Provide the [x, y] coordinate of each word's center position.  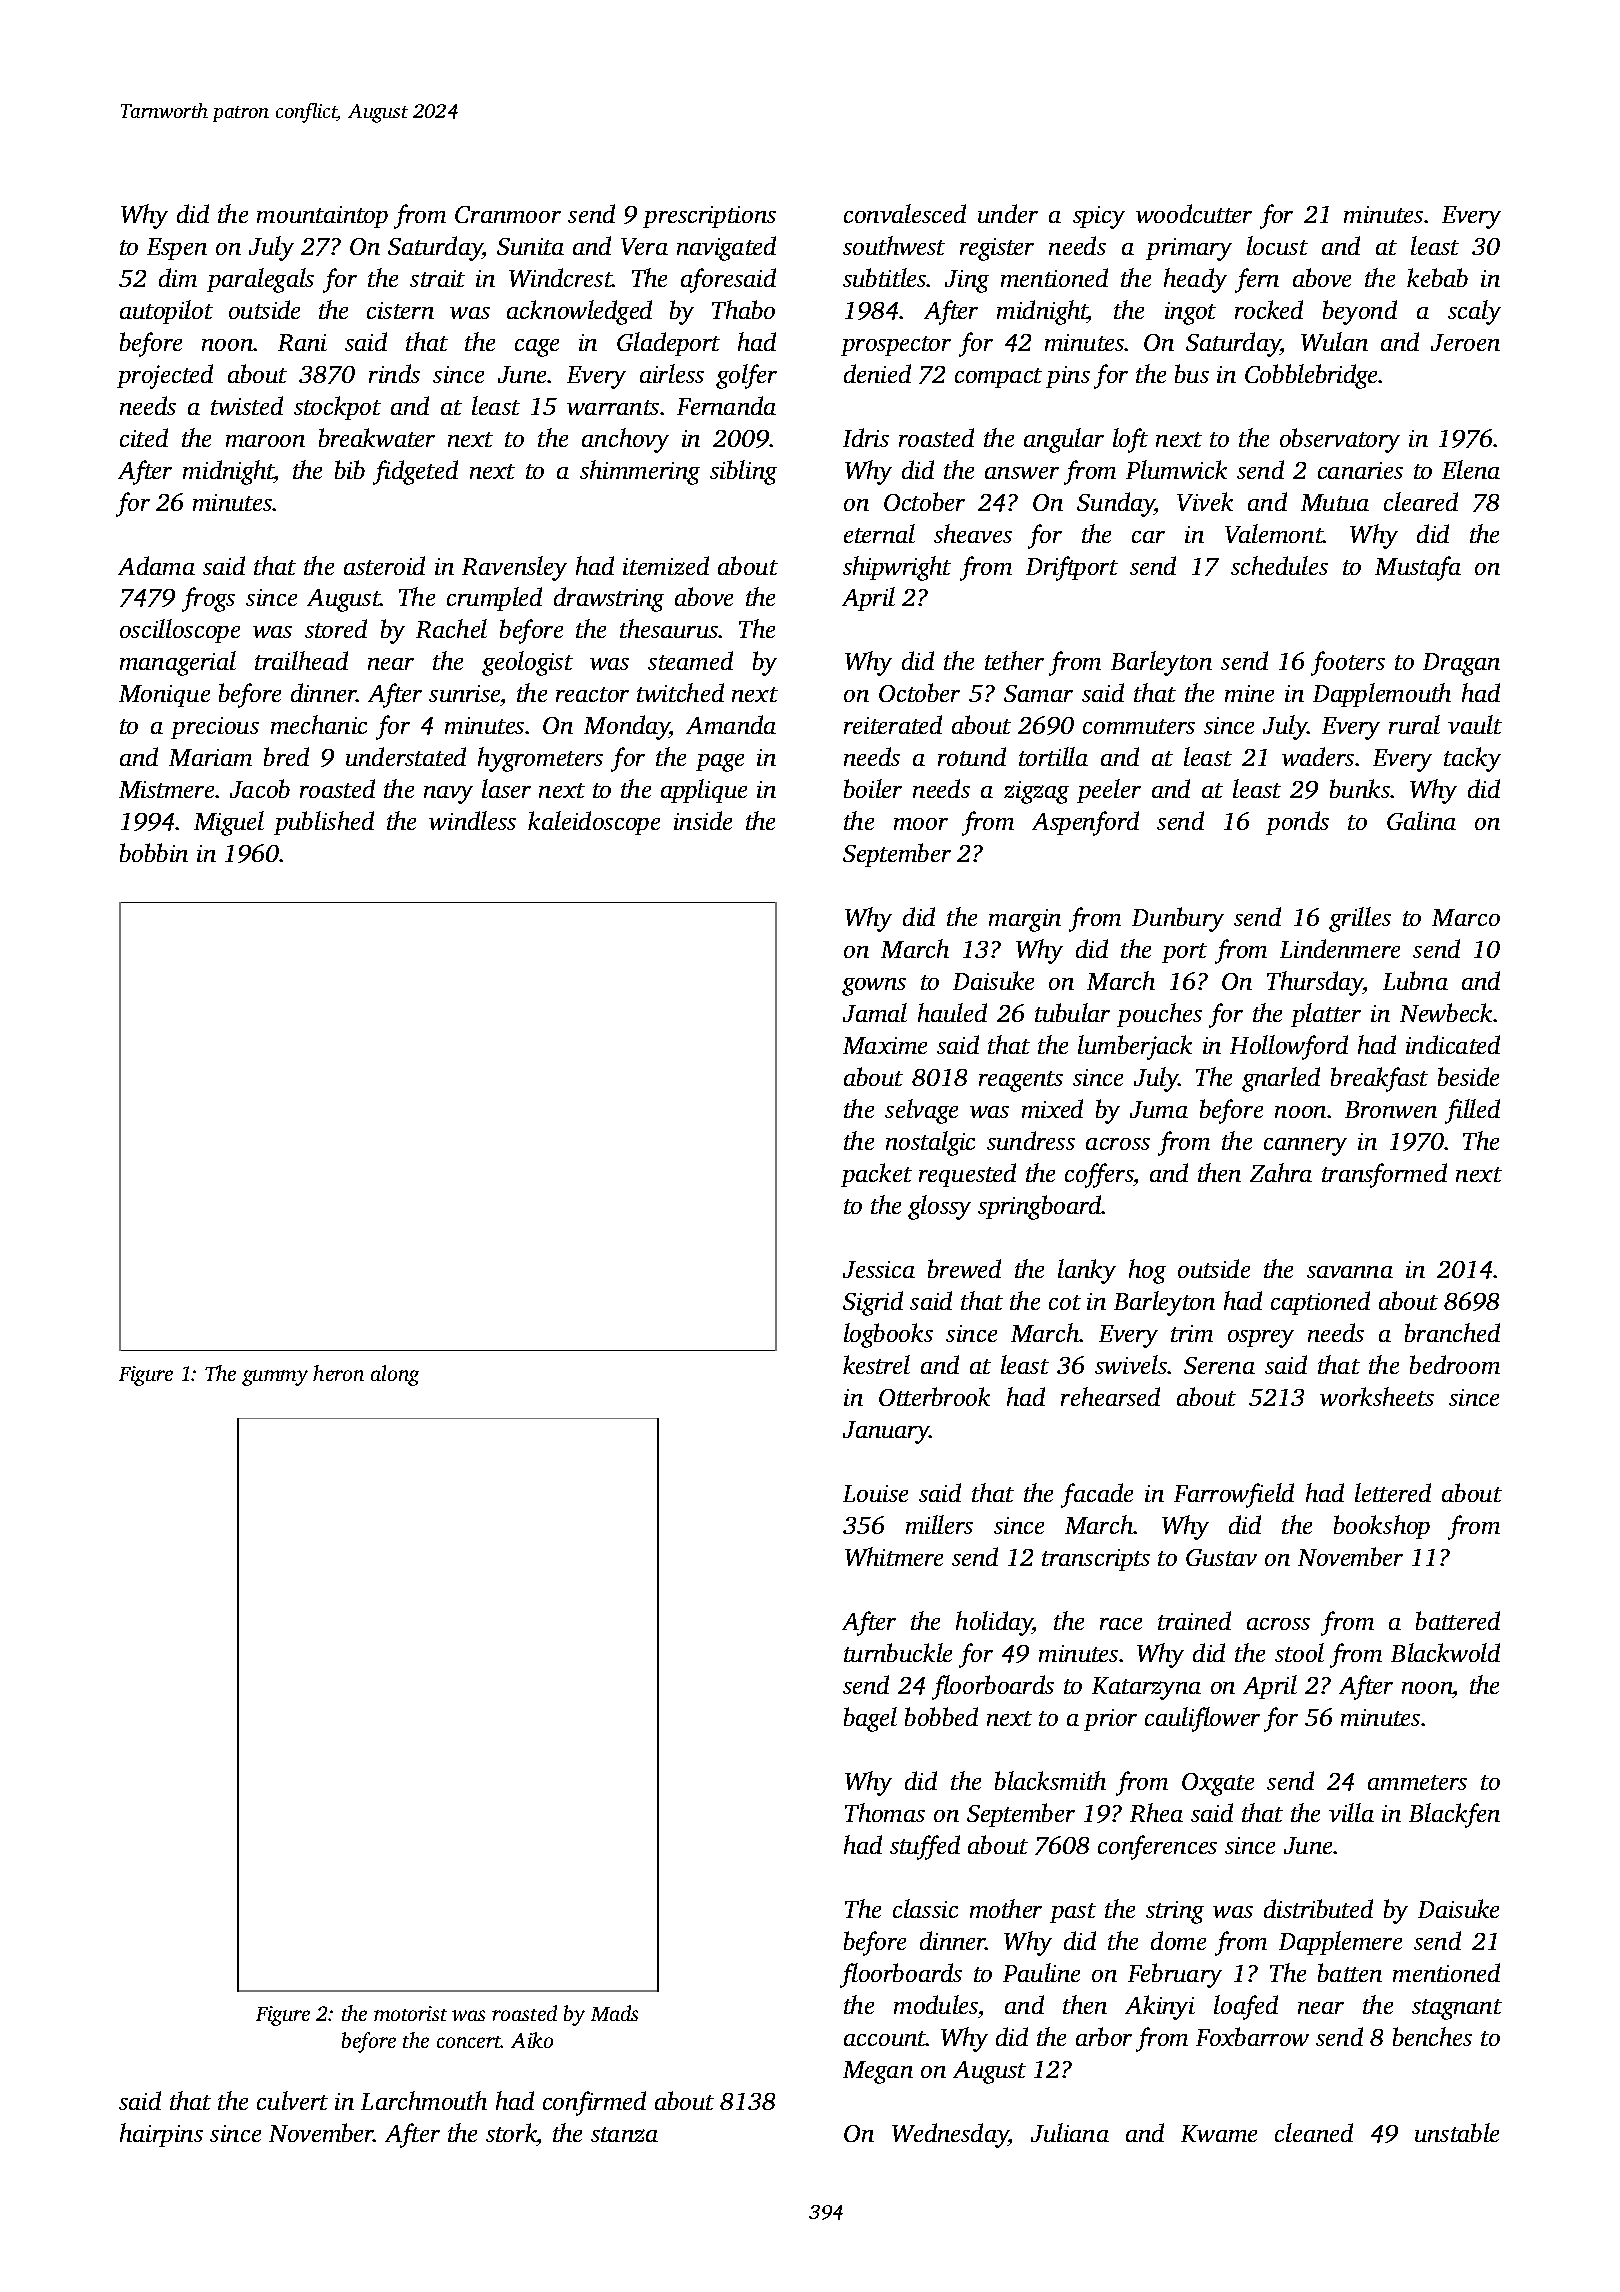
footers [1348, 663]
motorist [410, 2013]
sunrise [465, 695]
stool [1299, 1652]
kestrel [876, 1364]
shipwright [897, 568]
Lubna [1415, 980]
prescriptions [709, 217]
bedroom [1455, 1364]
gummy [275, 1378]
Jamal [875, 1012]
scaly [1474, 312]
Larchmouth [424, 2100]
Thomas [885, 1812]
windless [472, 820]
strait [437, 278]
